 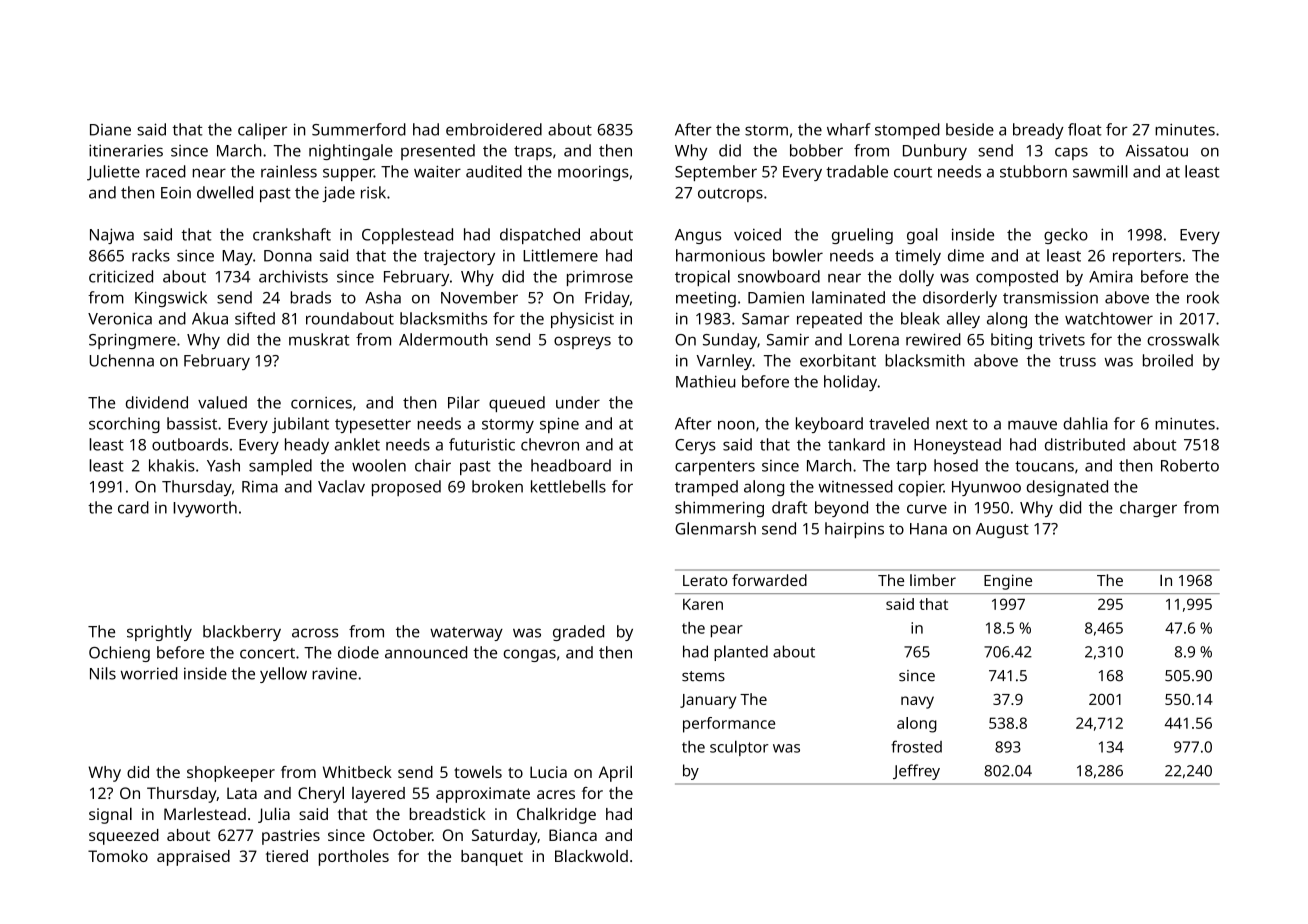 I want to click on charger, so click(x=1148, y=509).
